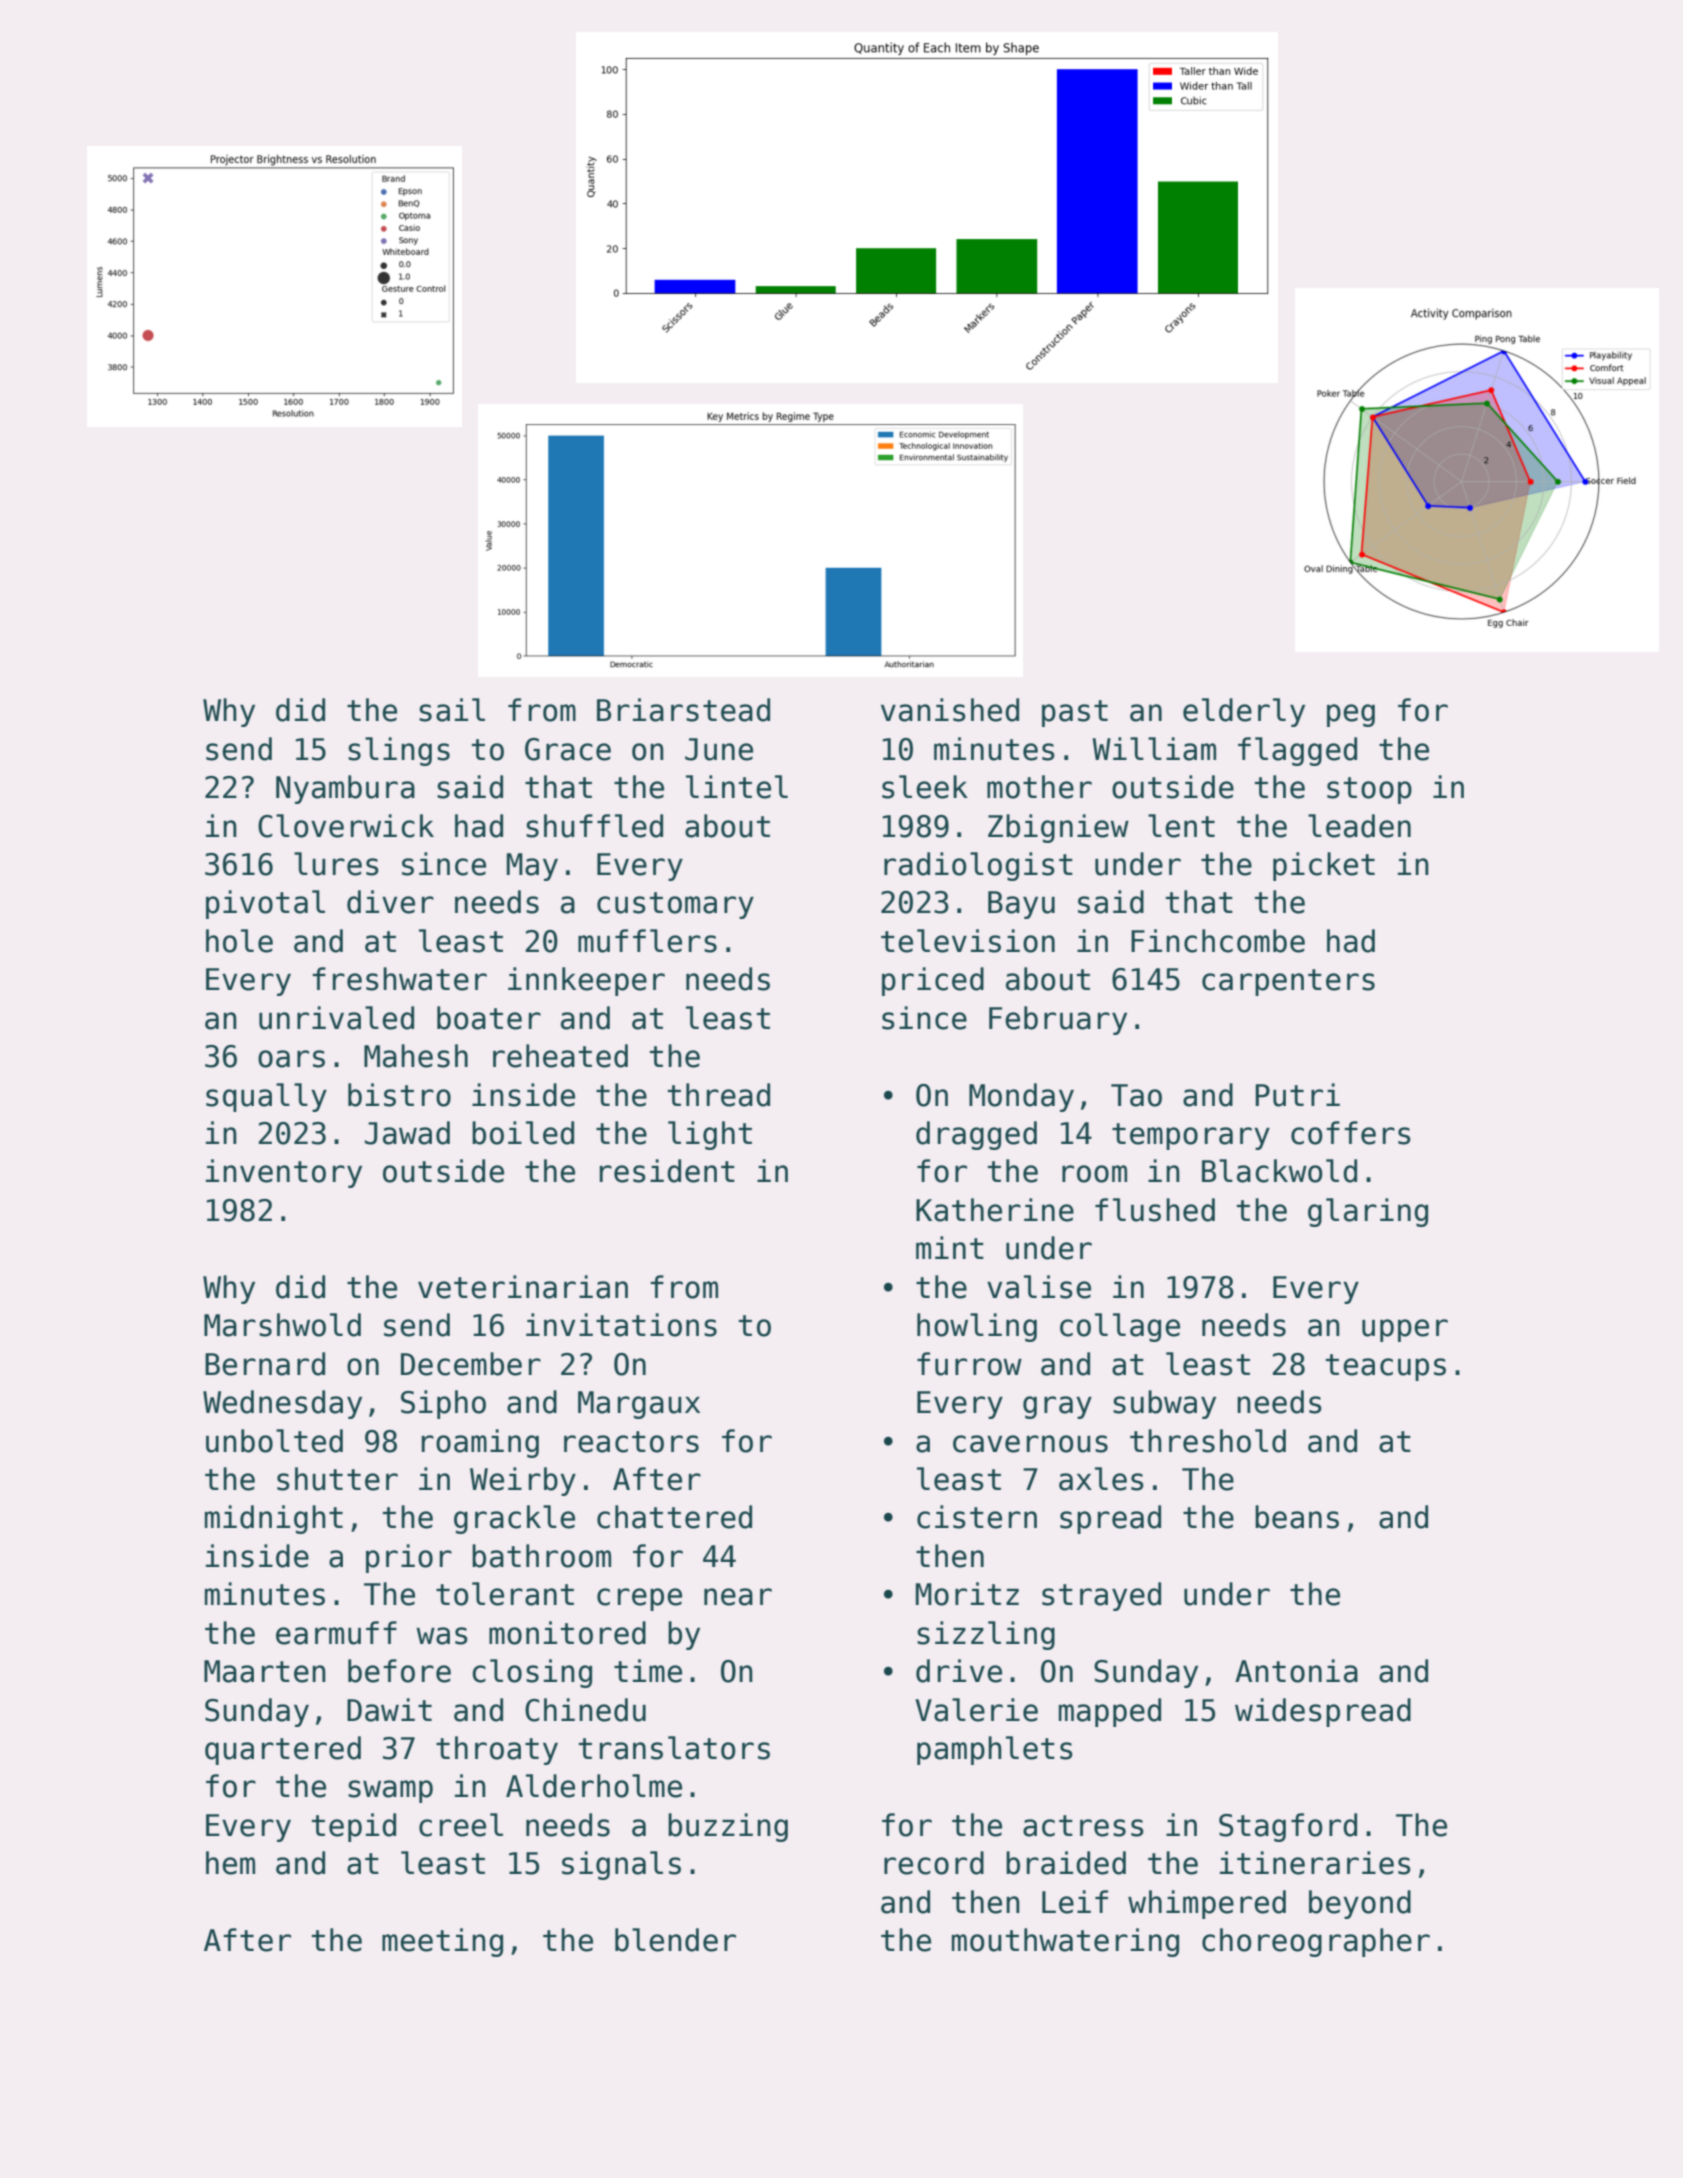  What do you see at coordinates (1296, 1671) in the document?
I see `Antonia` at bounding box center [1296, 1671].
